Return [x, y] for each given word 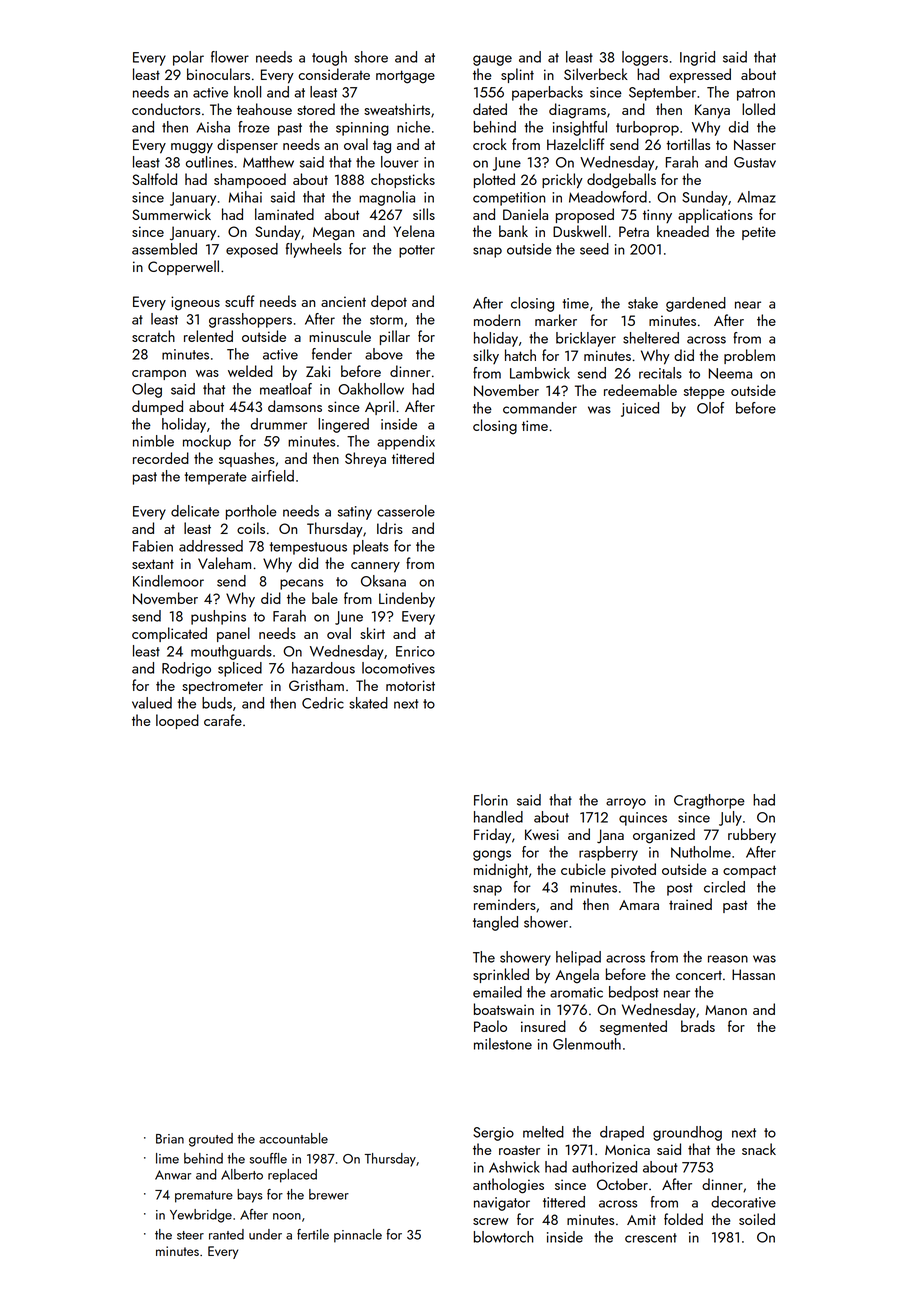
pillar [395, 337]
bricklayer [586, 339]
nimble [153, 441]
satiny [355, 513]
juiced [640, 409]
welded [250, 371]
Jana [610, 836]
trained [690, 904]
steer [190, 1235]
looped [177, 721]
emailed [497, 992]
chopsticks [403, 180]
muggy [192, 148]
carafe [223, 720]
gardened [696, 304]
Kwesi [542, 834]
